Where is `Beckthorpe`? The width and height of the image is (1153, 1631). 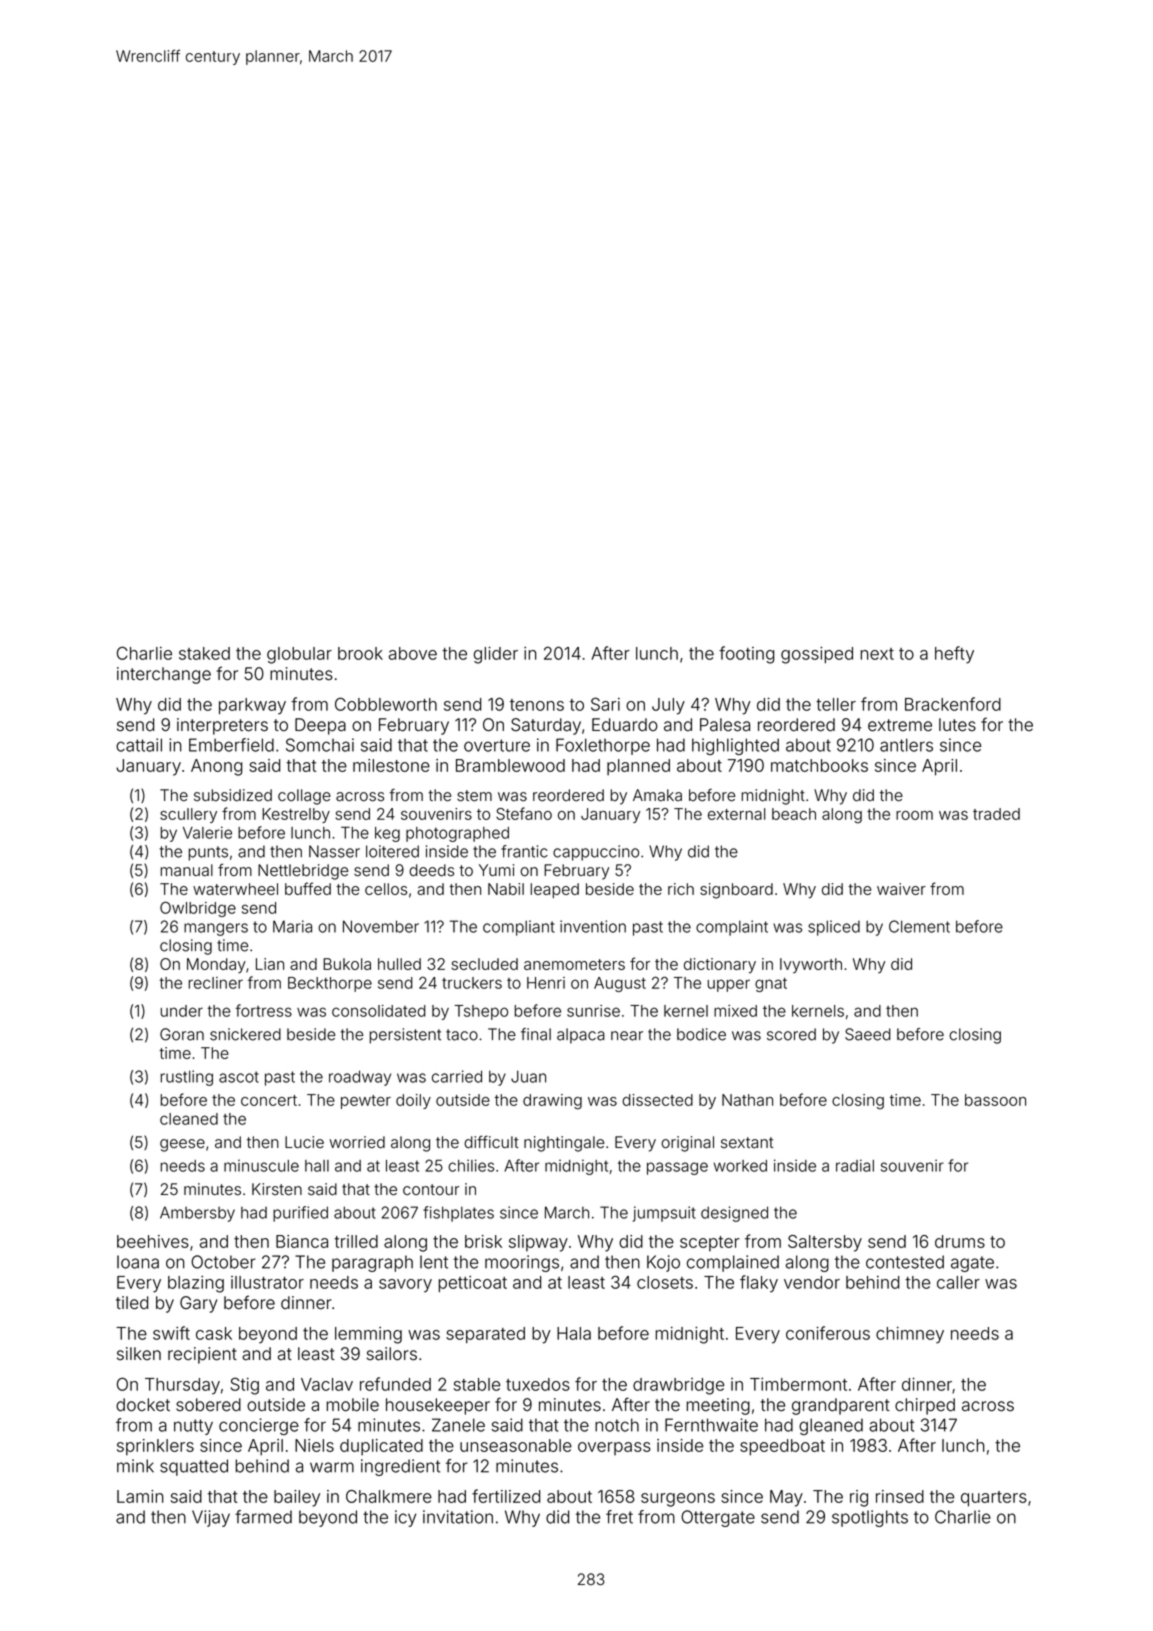 Beckthorpe is located at coordinates (330, 984).
